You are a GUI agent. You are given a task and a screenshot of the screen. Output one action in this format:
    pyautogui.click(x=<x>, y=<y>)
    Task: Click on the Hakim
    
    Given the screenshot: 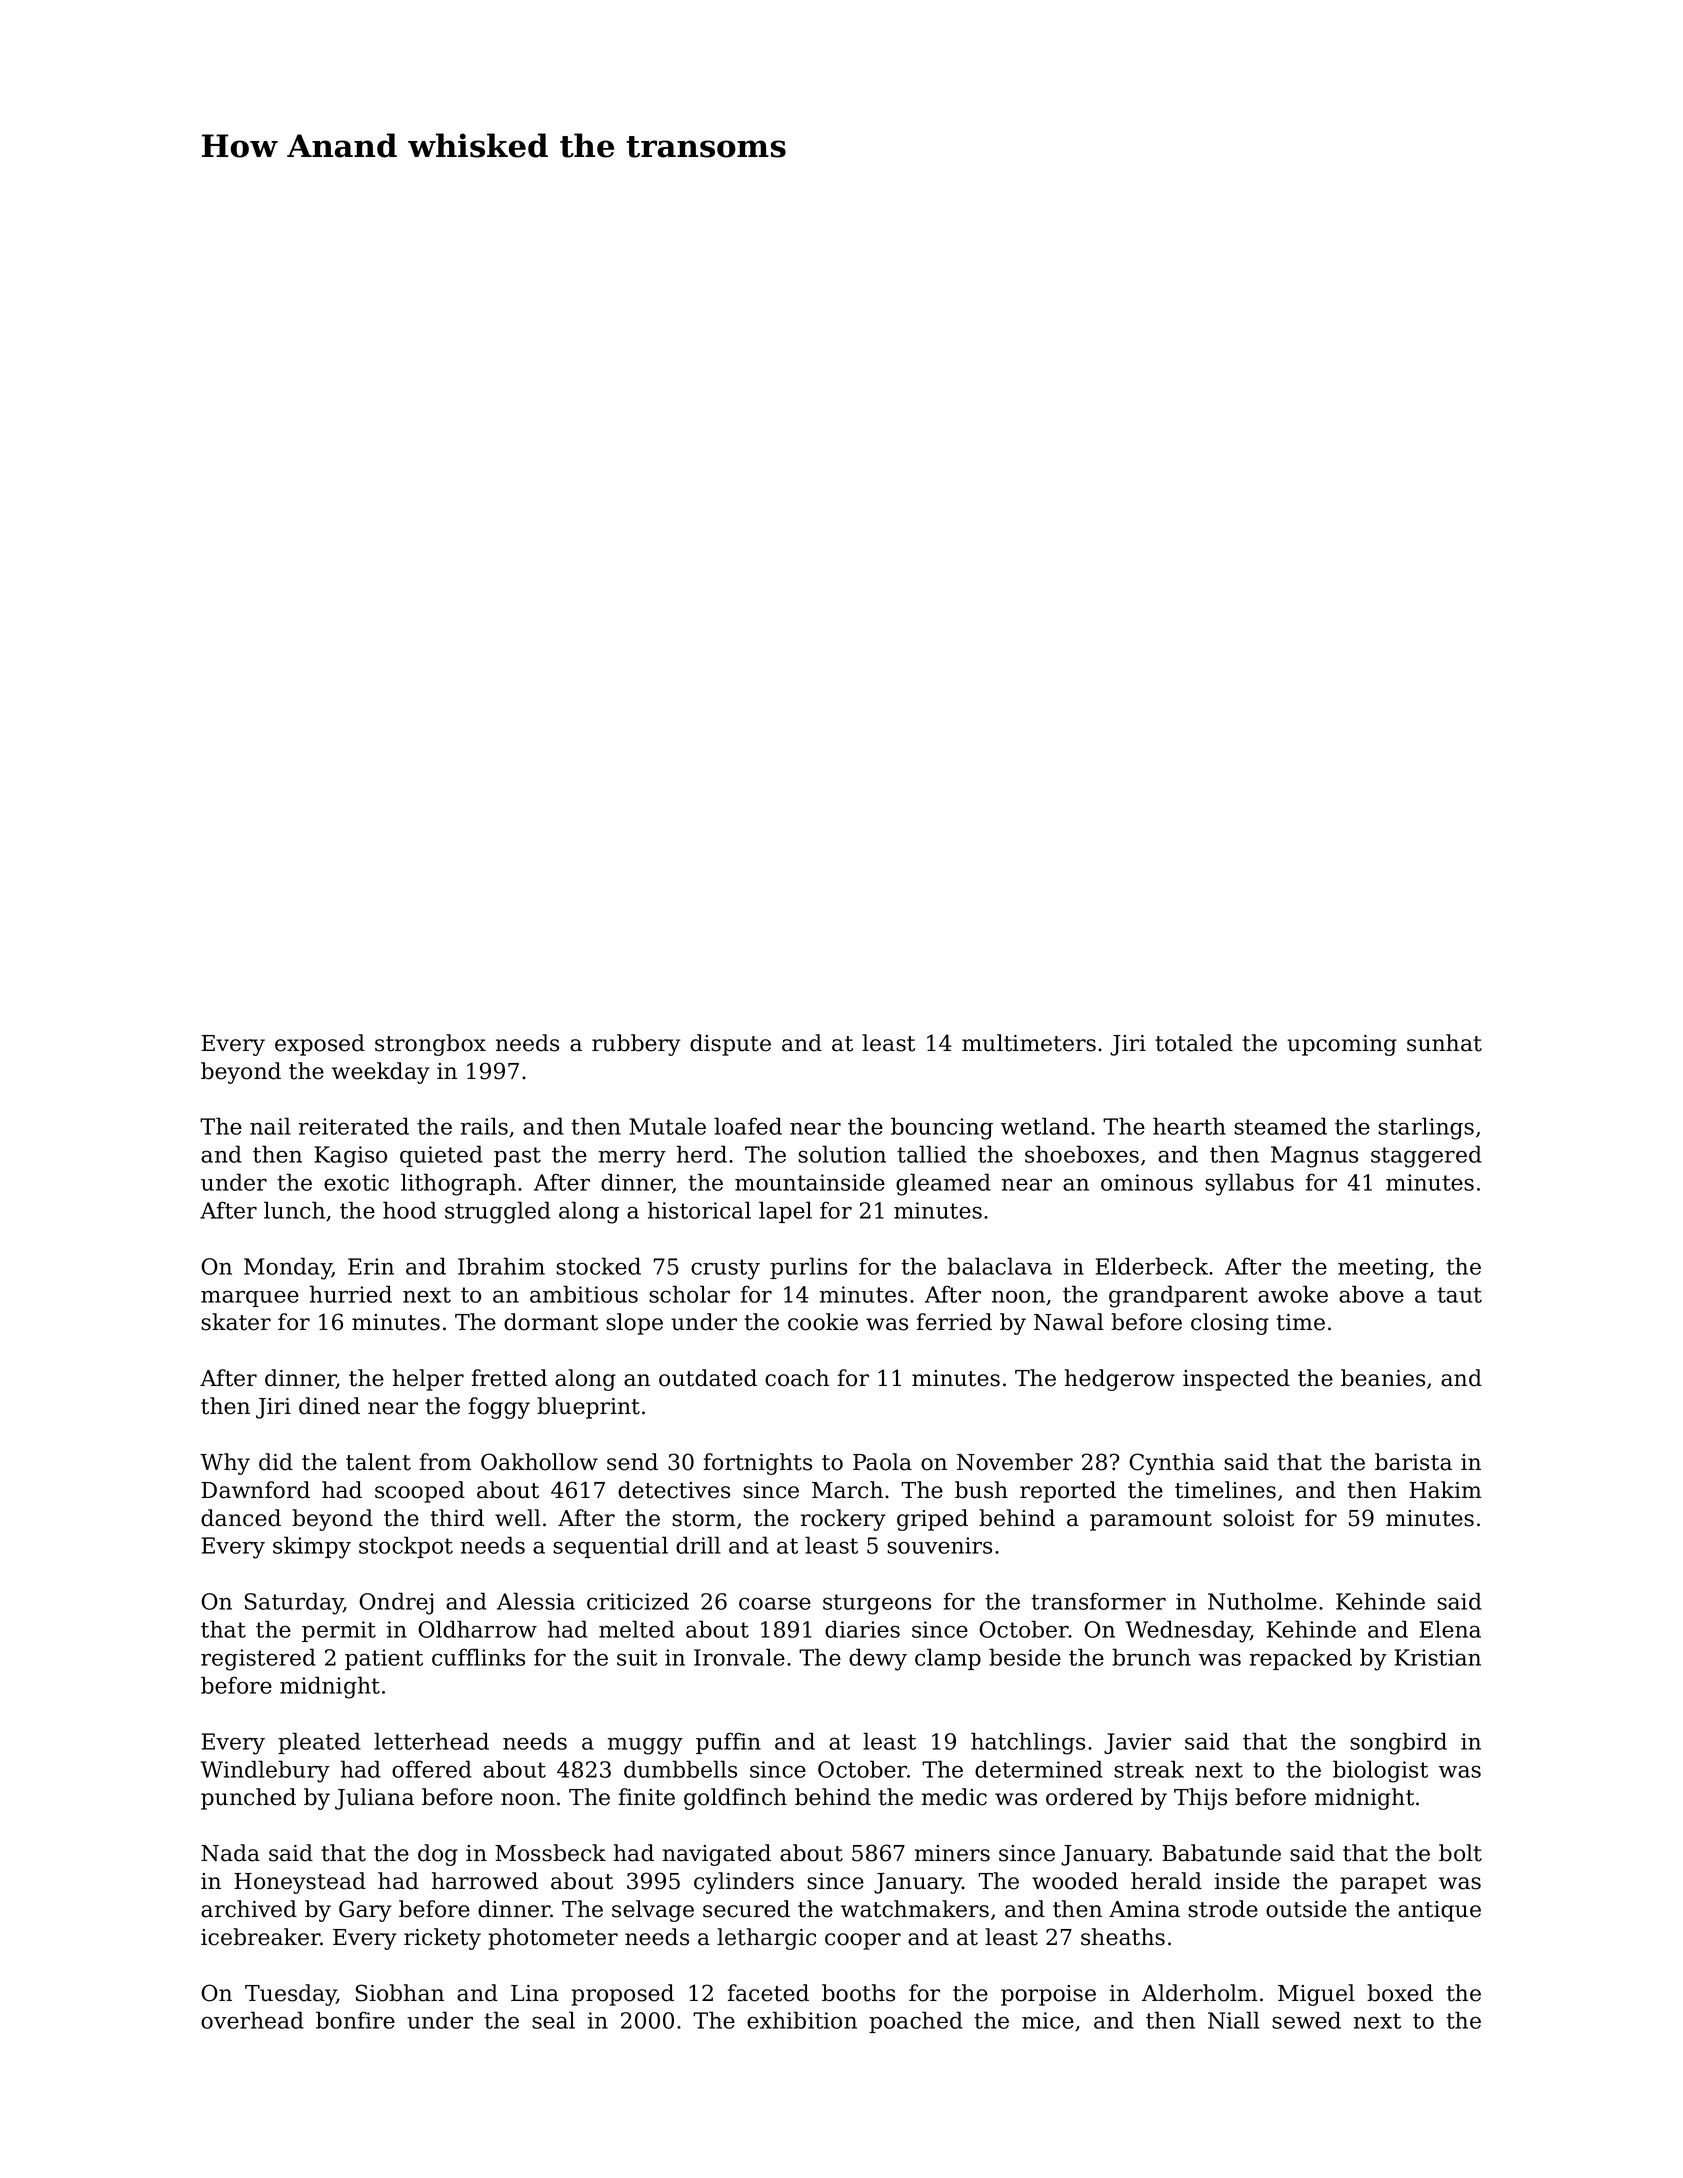 What is the action you would take?
    pyautogui.click(x=1445, y=1490)
